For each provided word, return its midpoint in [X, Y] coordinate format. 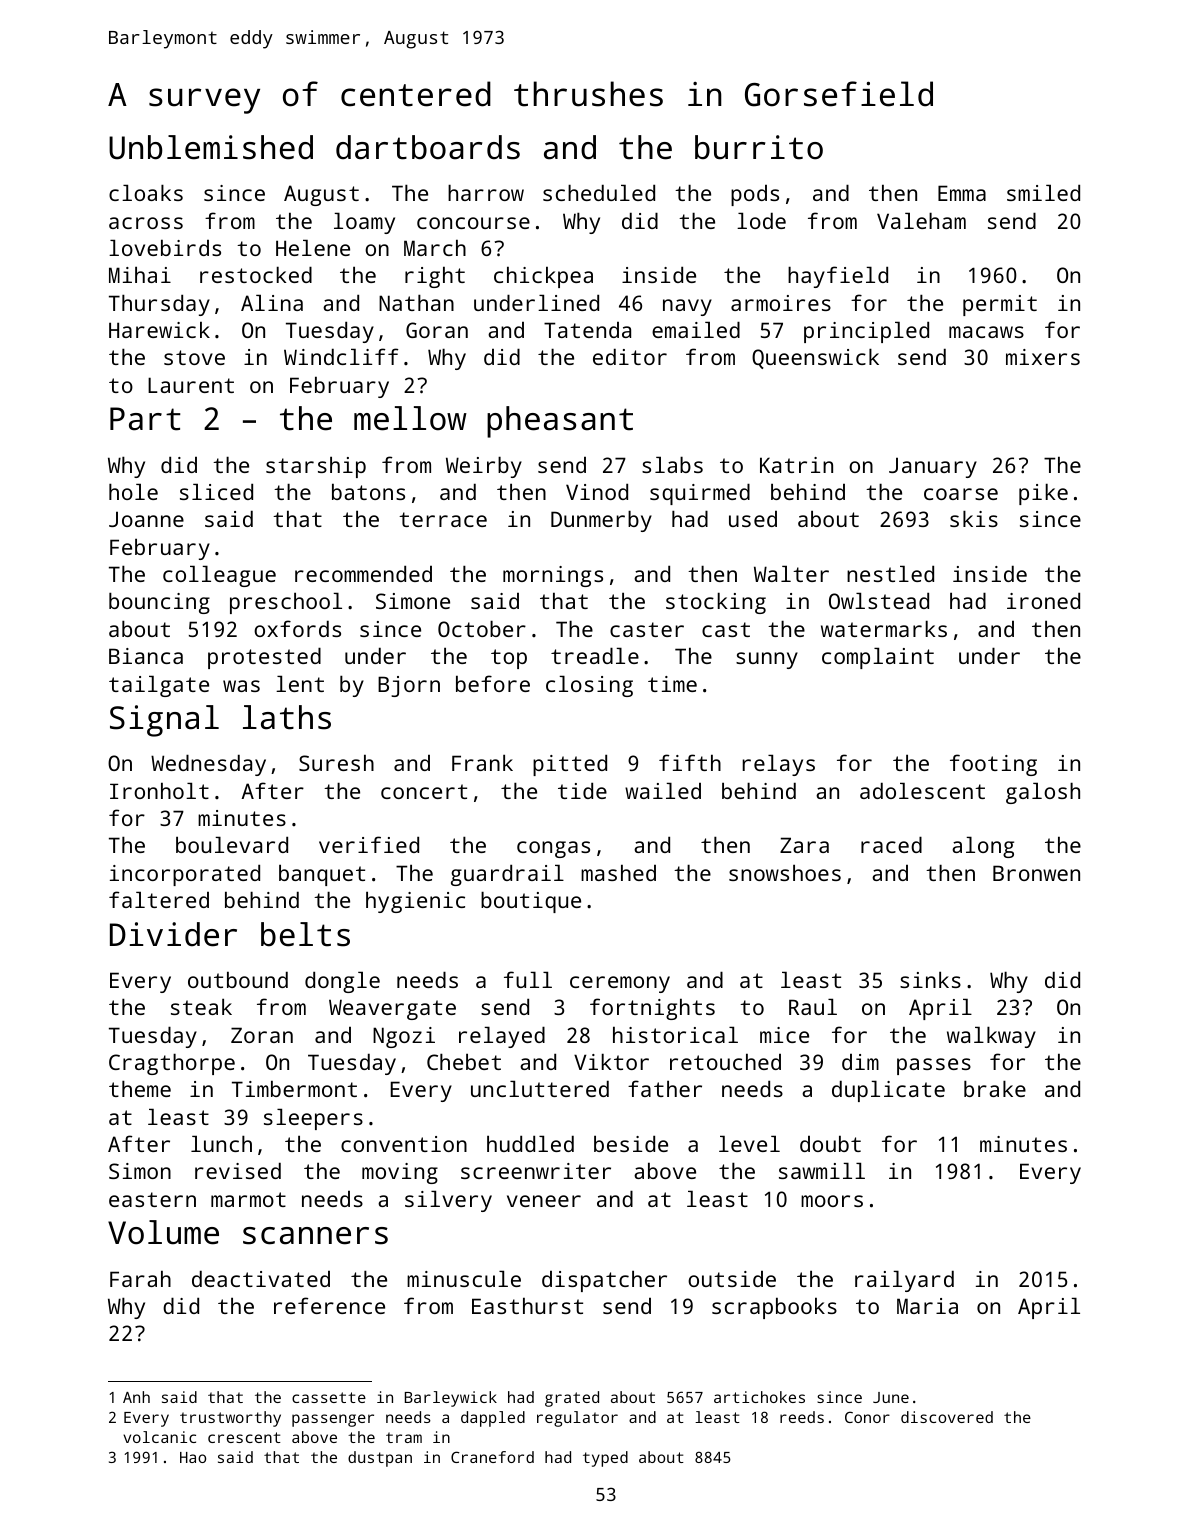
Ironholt [159, 790]
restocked [256, 274]
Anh [136, 1397]
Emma [962, 193]
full [528, 979]
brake [995, 1088]
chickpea [543, 277]
